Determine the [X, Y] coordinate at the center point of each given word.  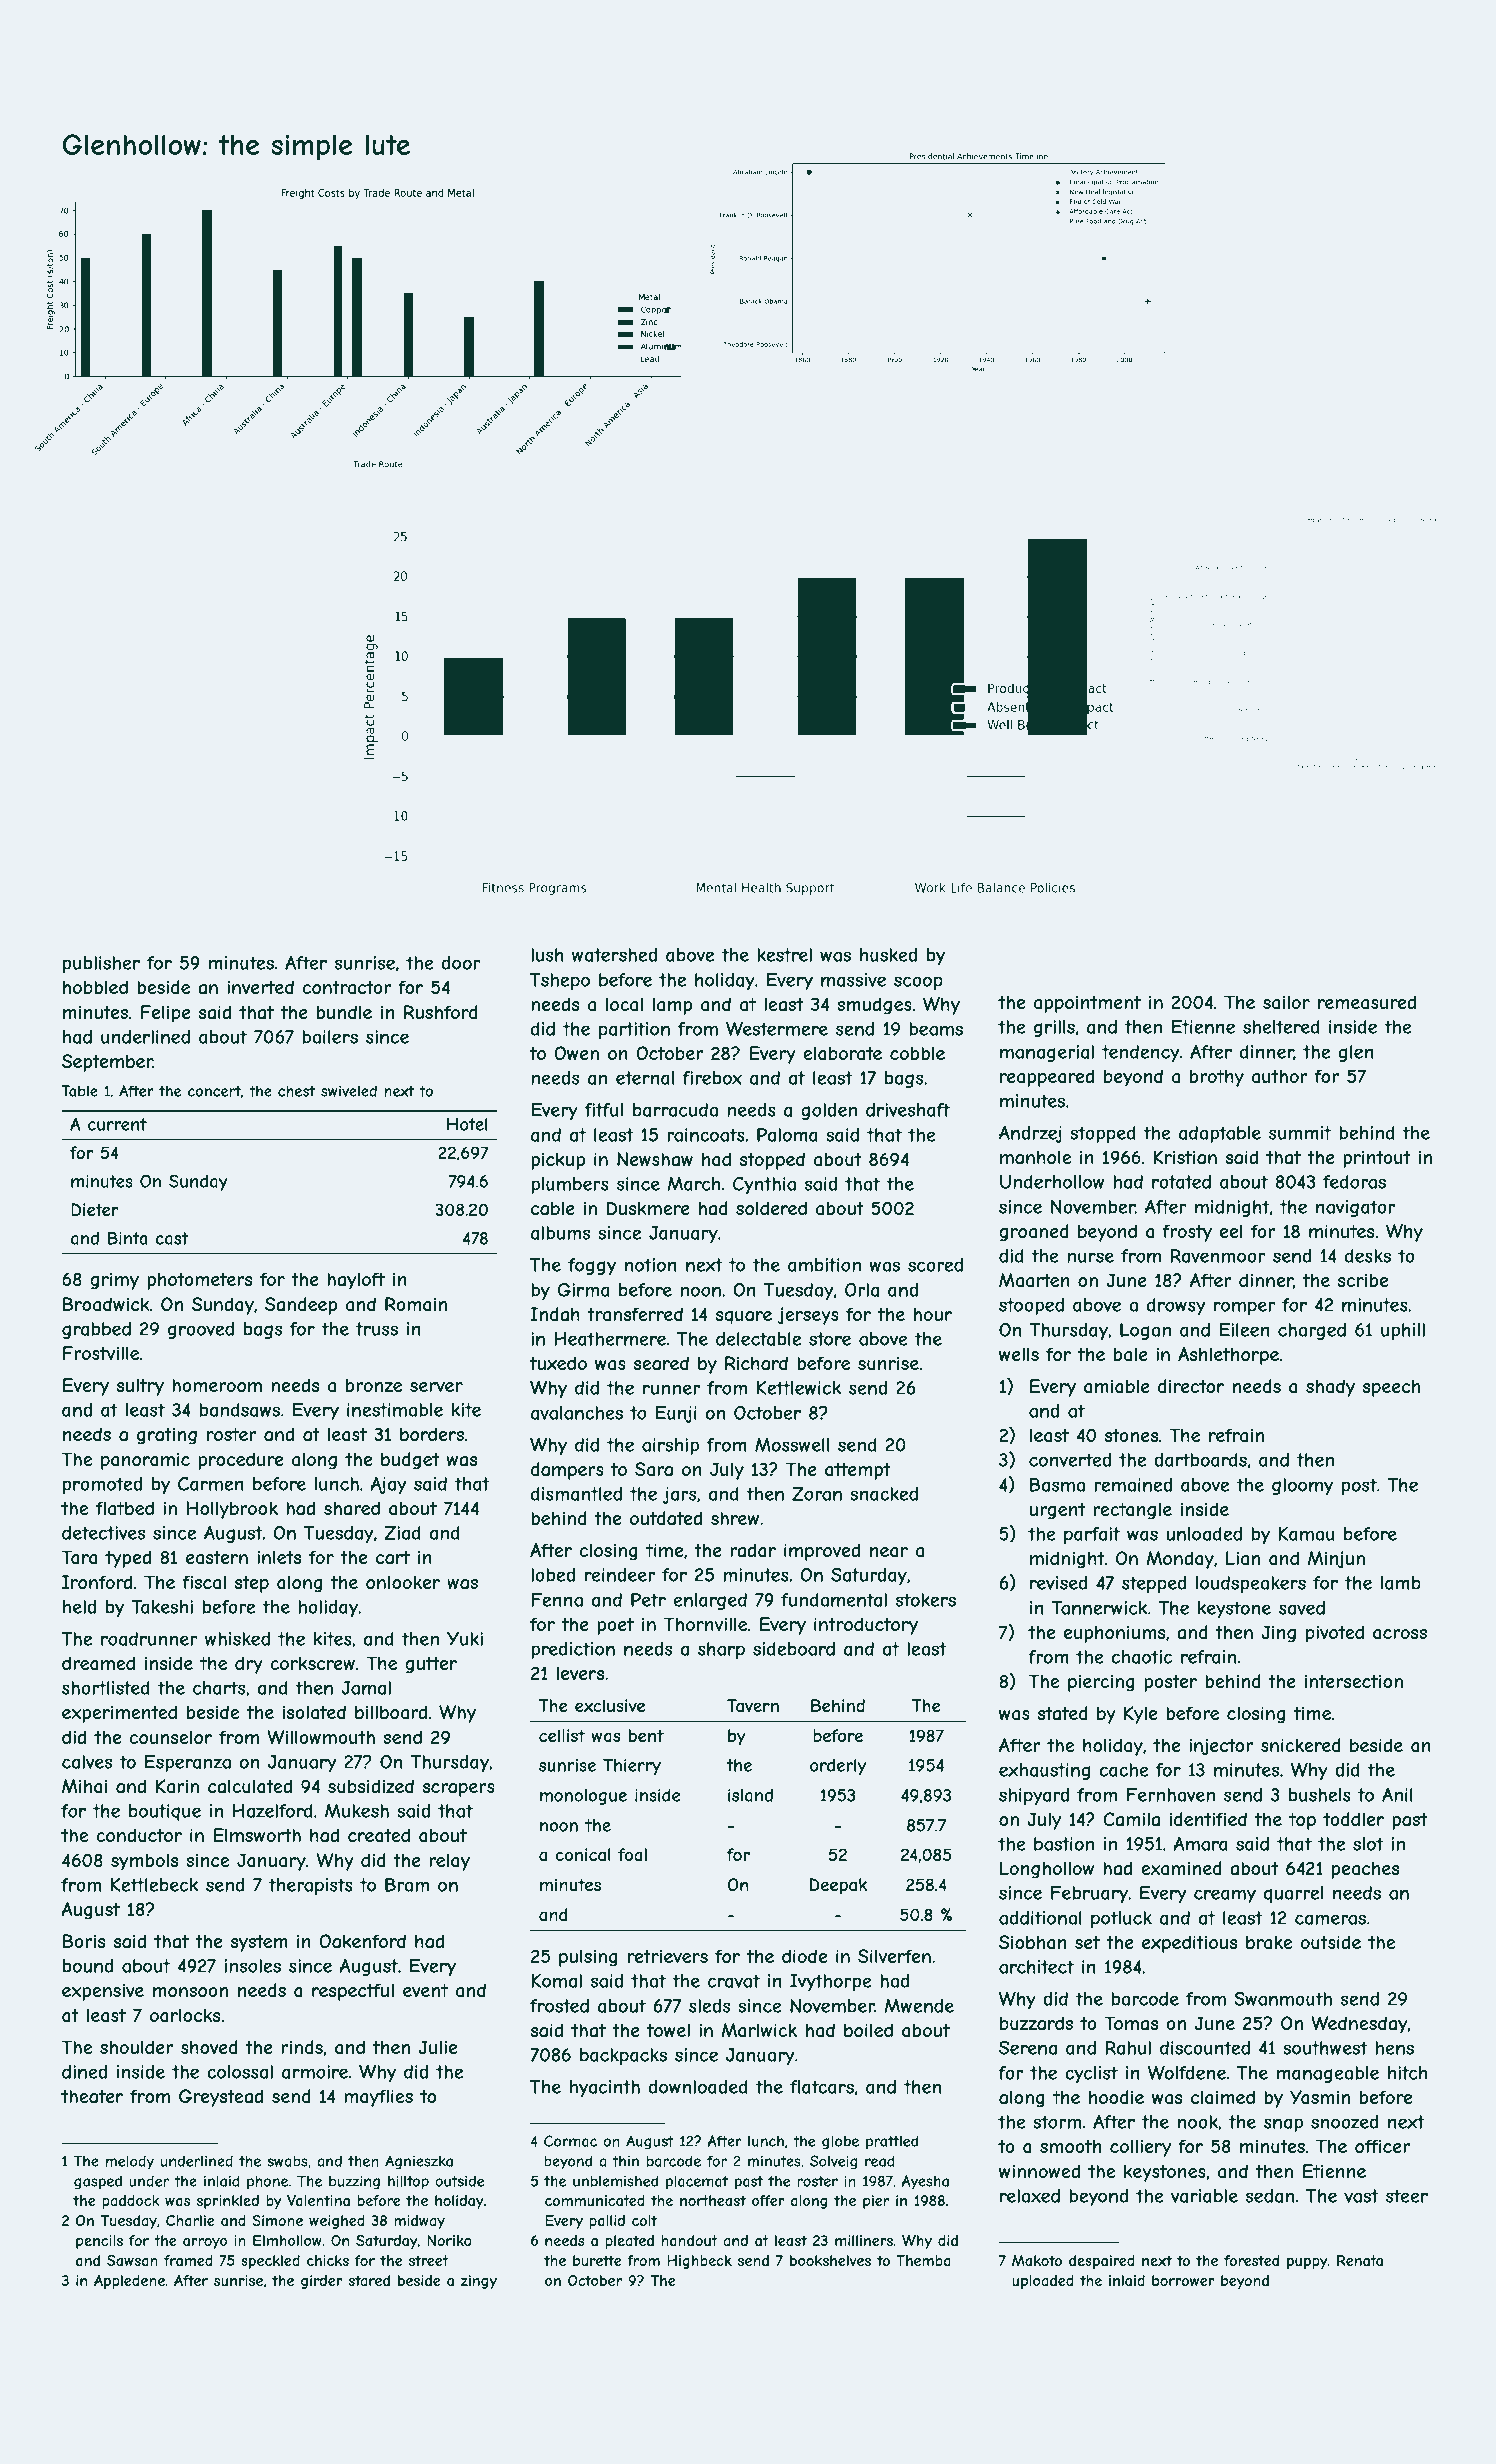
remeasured [1367, 1002]
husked [888, 955]
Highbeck [699, 2262]
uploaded [1043, 2282]
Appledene [129, 2282]
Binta [127, 1238]
